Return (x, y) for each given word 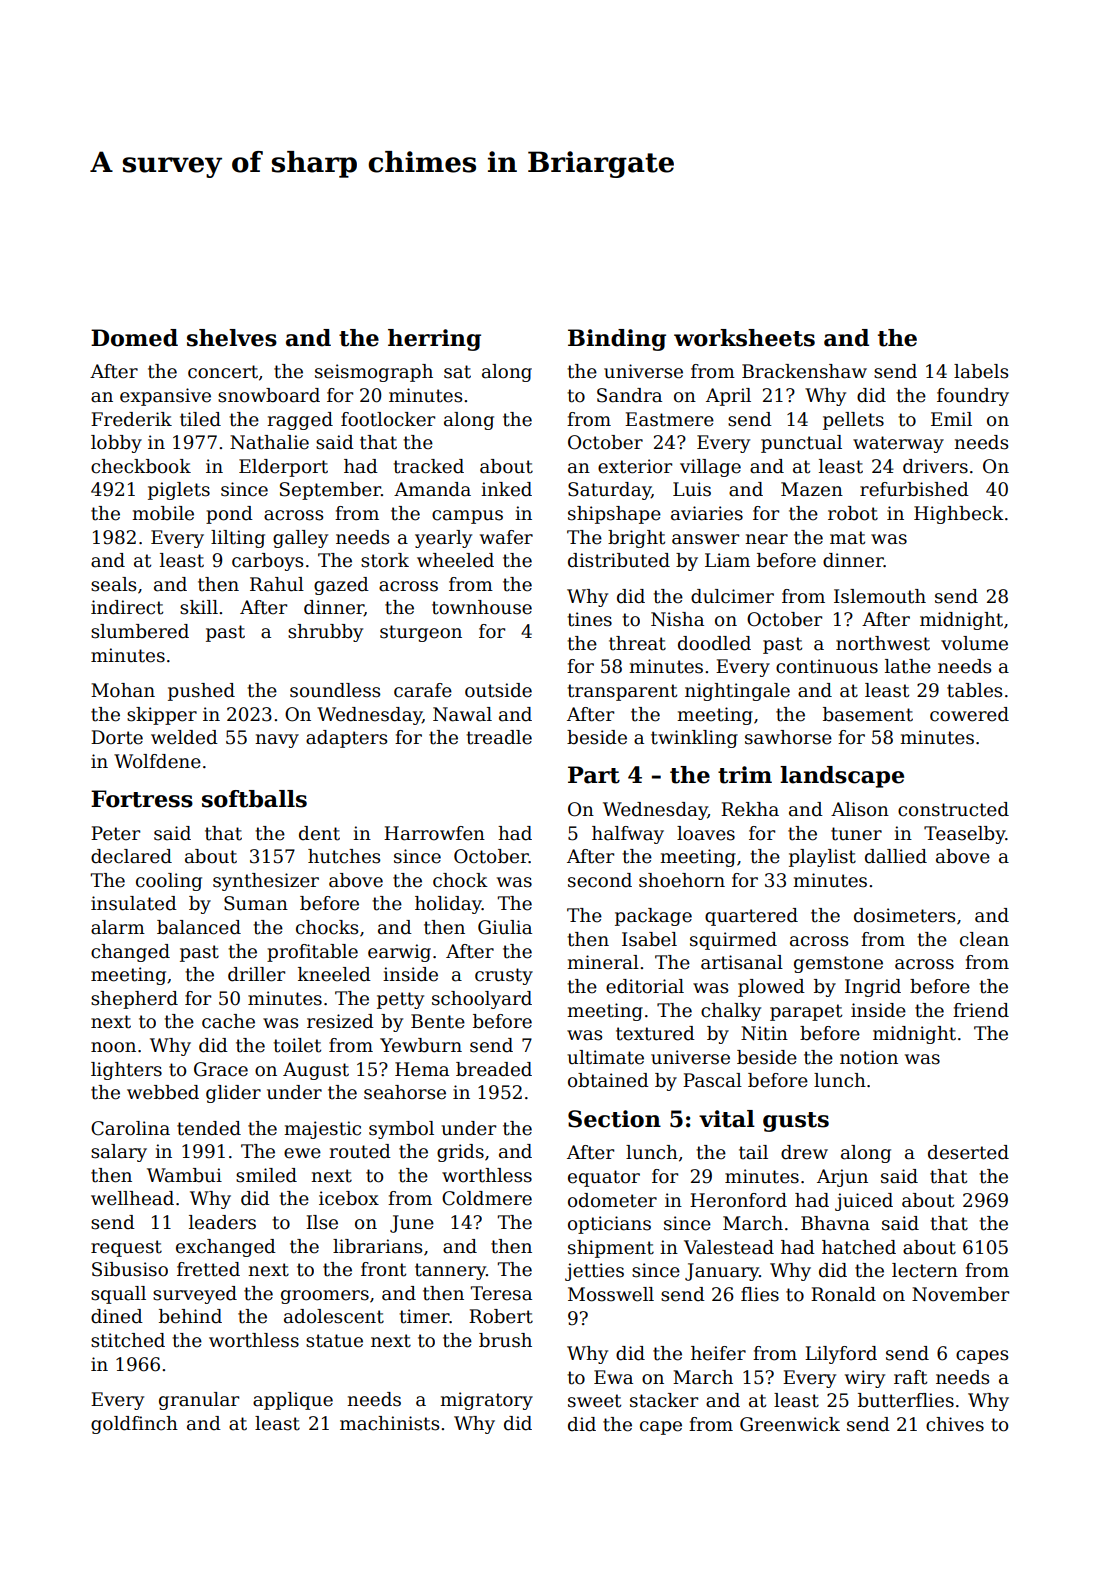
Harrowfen (434, 833)
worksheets (744, 338)
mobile (163, 513)
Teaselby (964, 835)
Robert (501, 1316)
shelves (232, 338)
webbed (163, 1092)
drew (804, 1152)
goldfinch (134, 1425)
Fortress (142, 799)
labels (981, 371)
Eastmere (669, 419)
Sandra (629, 395)
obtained (608, 1080)
